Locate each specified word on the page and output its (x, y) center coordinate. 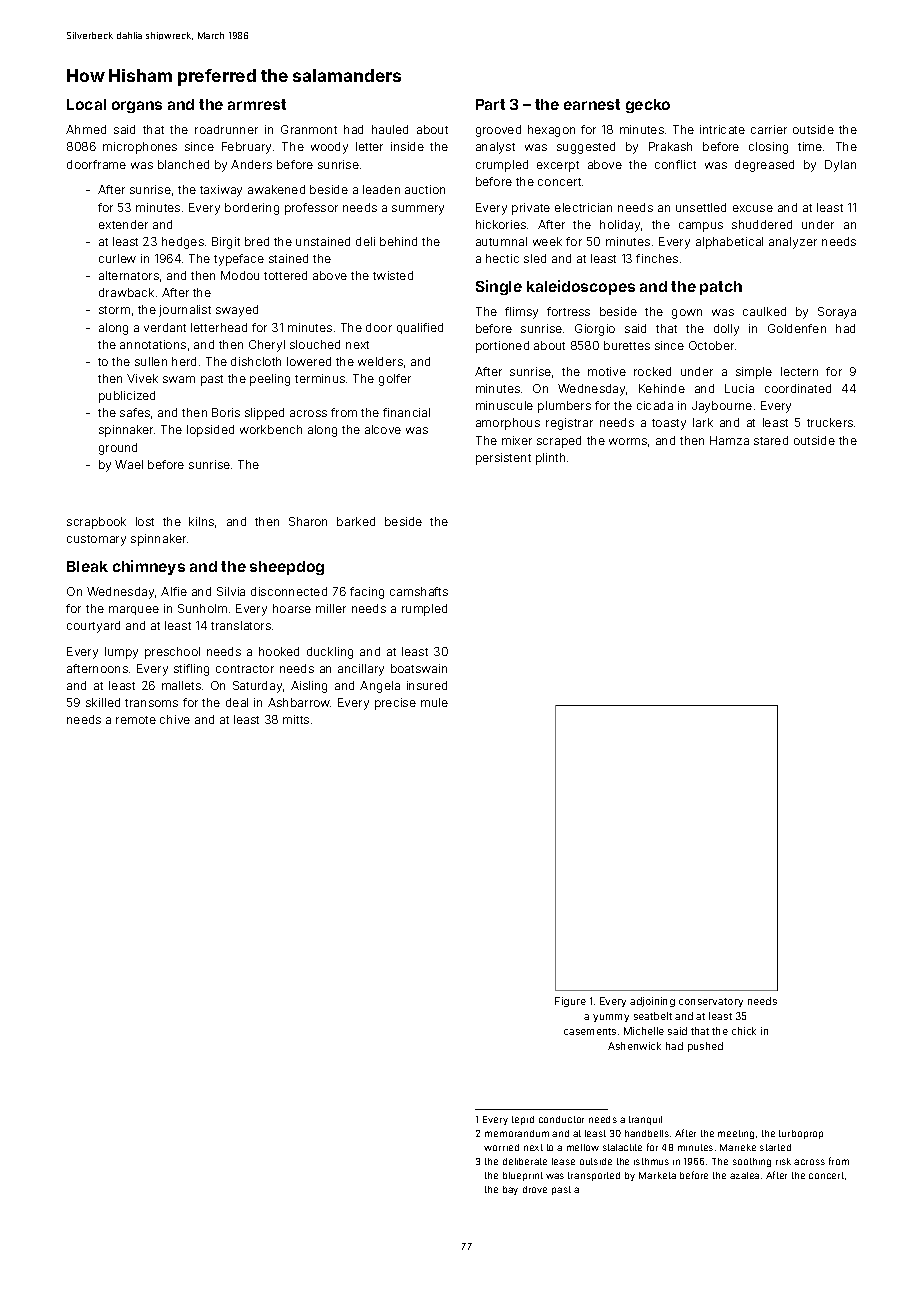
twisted (393, 275)
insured (427, 685)
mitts (296, 719)
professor (311, 209)
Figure (570, 1002)
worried (501, 1147)
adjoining (652, 1002)
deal (237, 702)
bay (510, 1190)
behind (398, 241)
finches (657, 258)
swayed (237, 311)
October (711, 345)
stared (771, 440)
